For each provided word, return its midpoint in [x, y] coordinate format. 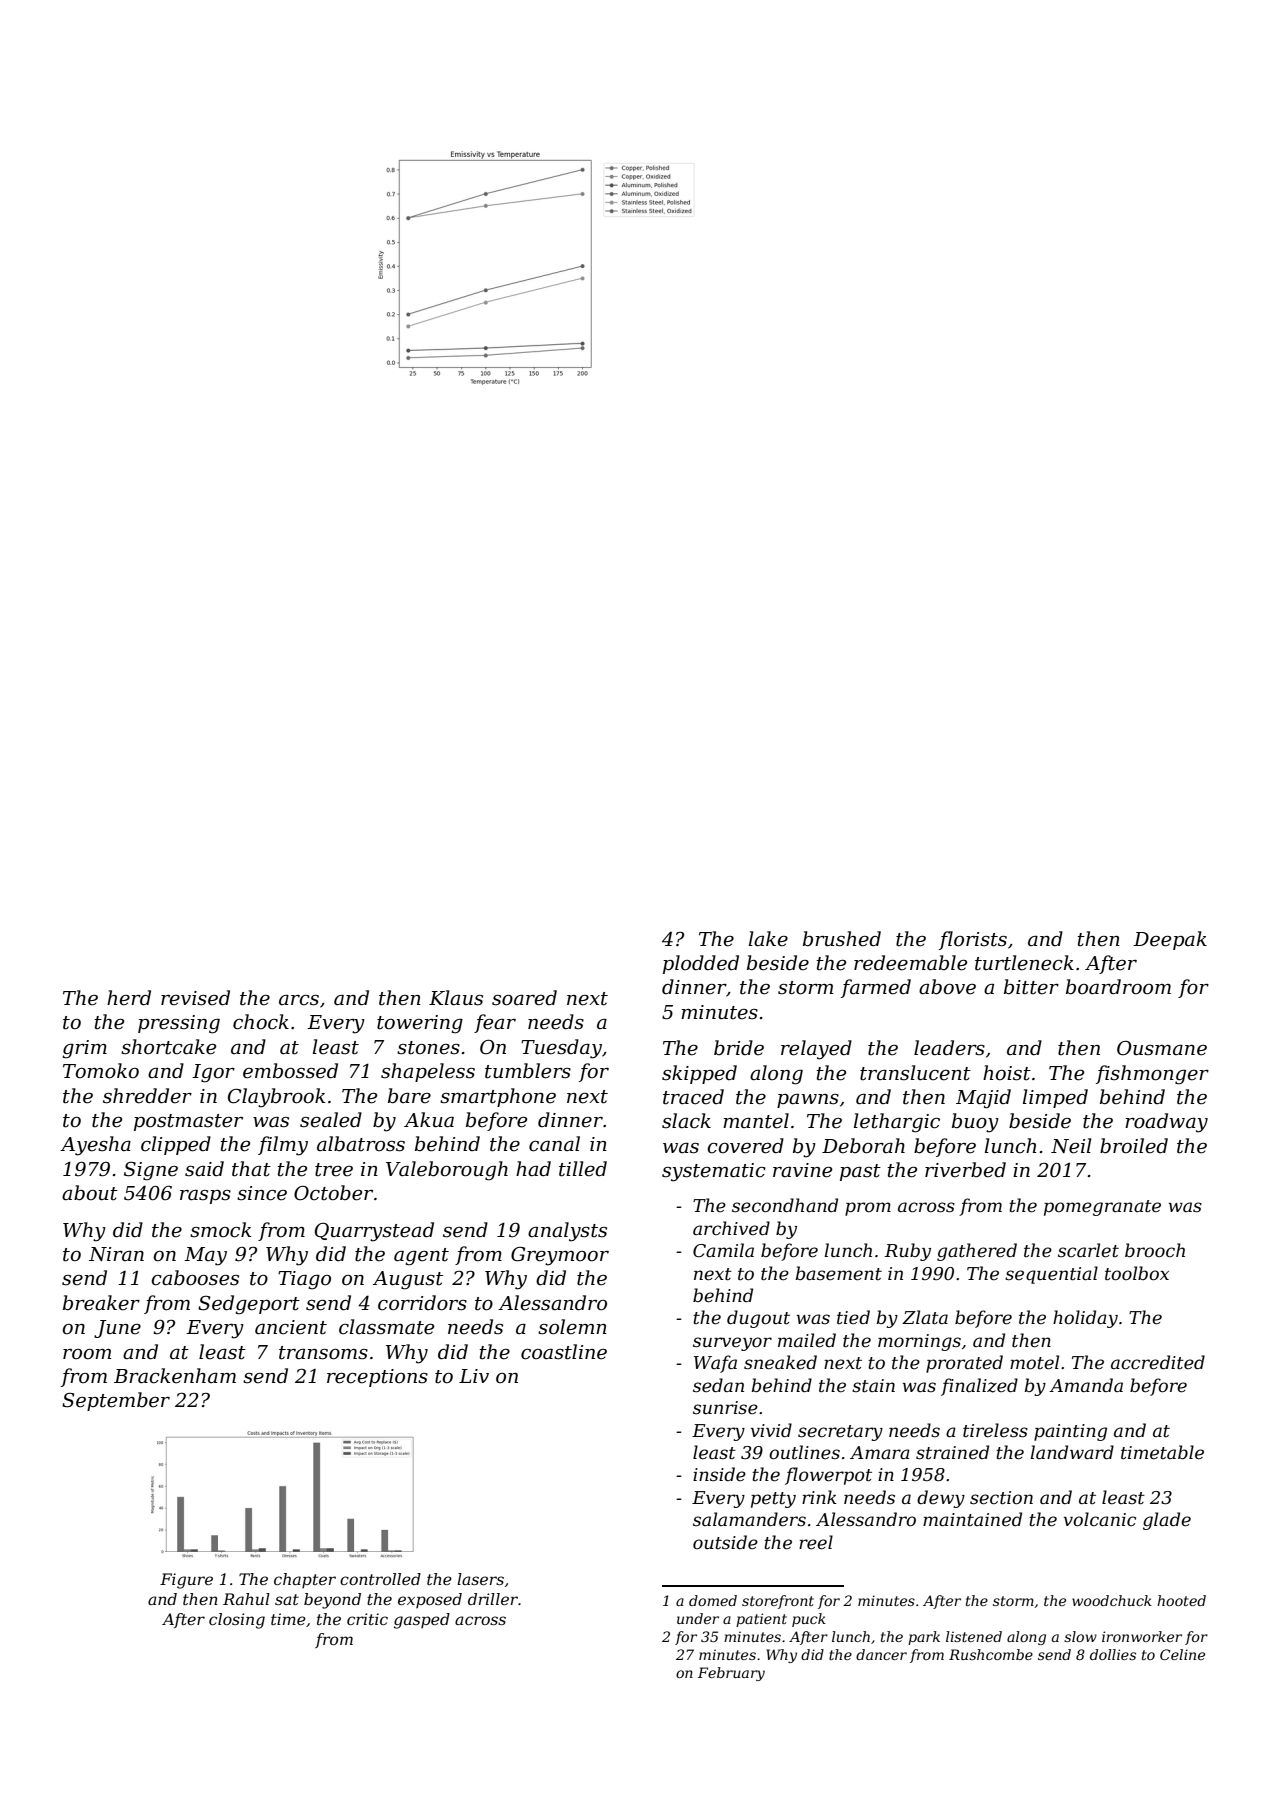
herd [129, 998]
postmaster [188, 1122]
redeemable [910, 963]
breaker [101, 1303]
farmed [876, 988]
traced [693, 1097]
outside [725, 1542]
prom [868, 1209]
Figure [186, 1581]
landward [1072, 1452]
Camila [723, 1250]
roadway [1166, 1123]
